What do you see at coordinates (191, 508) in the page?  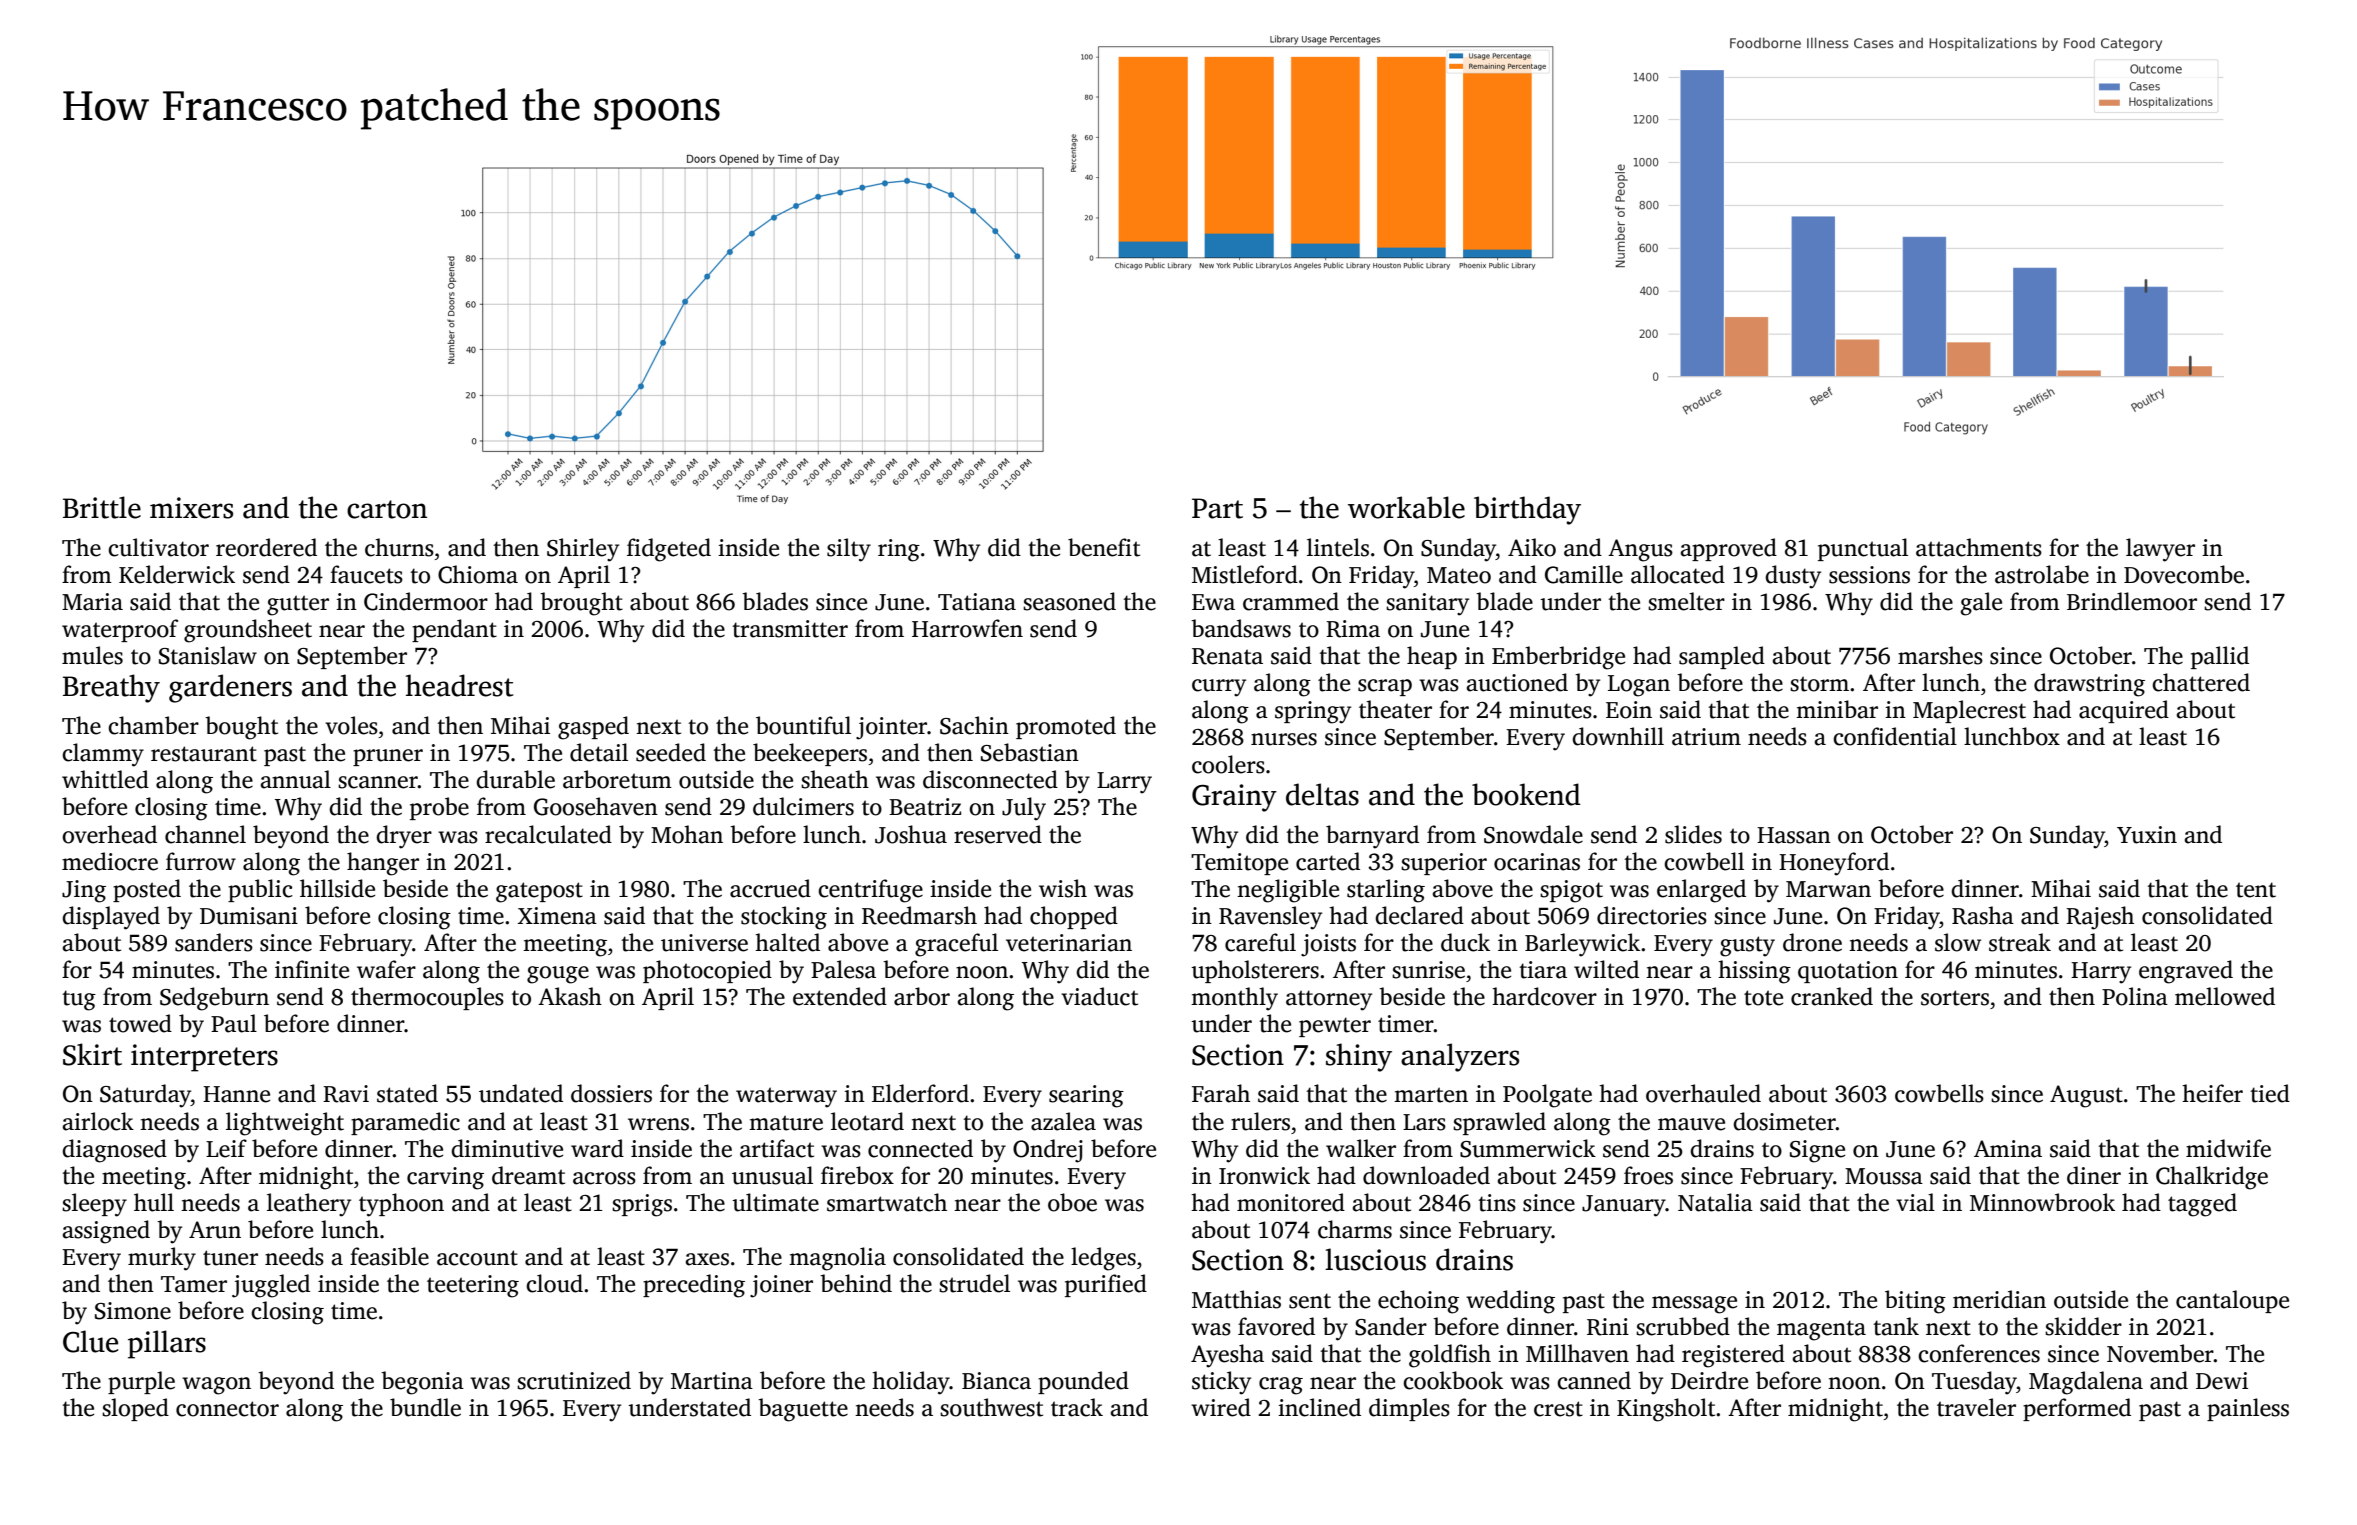 I see `mixers` at bounding box center [191, 508].
